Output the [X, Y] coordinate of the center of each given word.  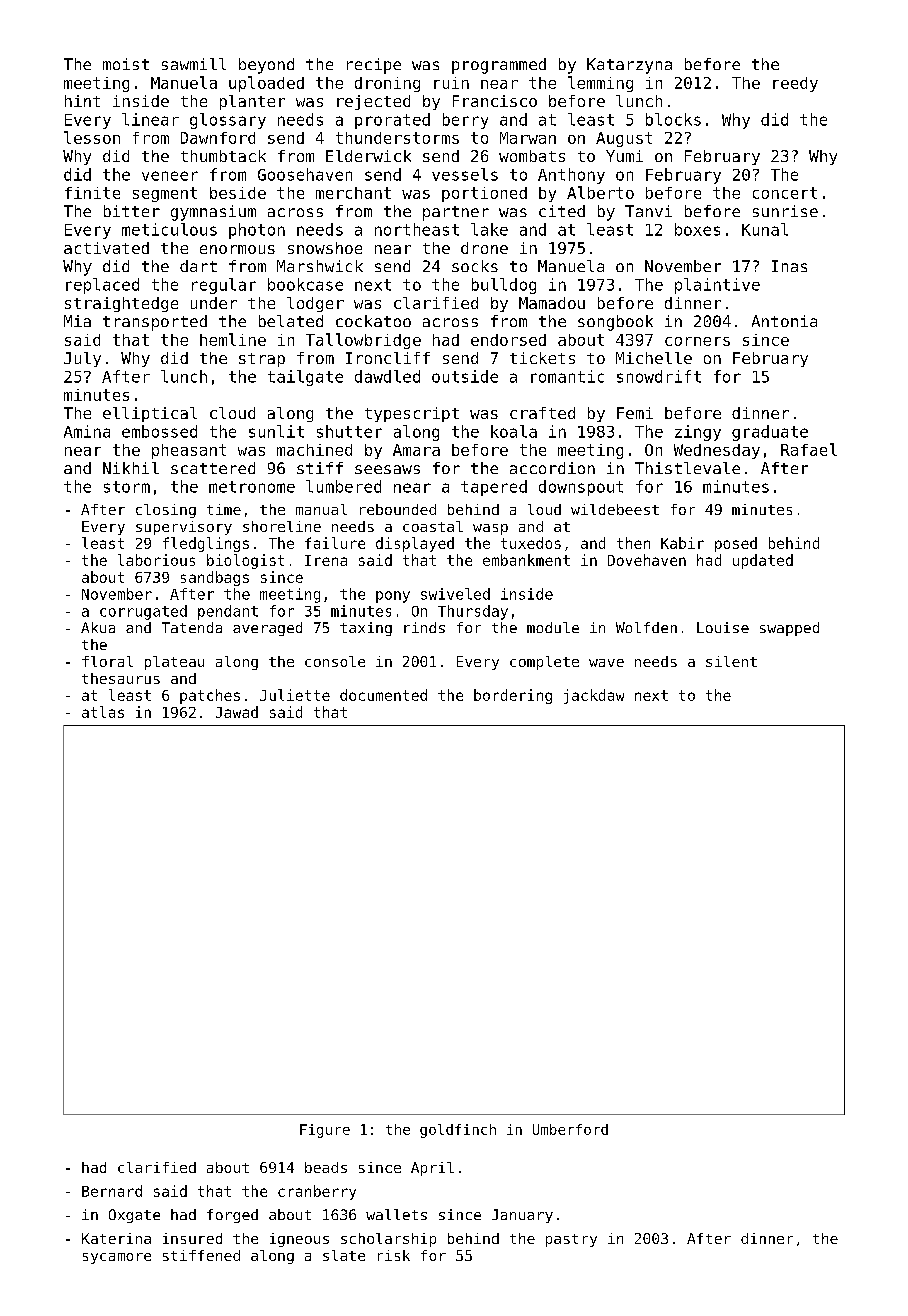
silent [731, 661]
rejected [373, 102]
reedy [795, 84]
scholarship [388, 1240]
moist [126, 64]
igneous [299, 1240]
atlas [103, 712]
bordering [513, 696]
